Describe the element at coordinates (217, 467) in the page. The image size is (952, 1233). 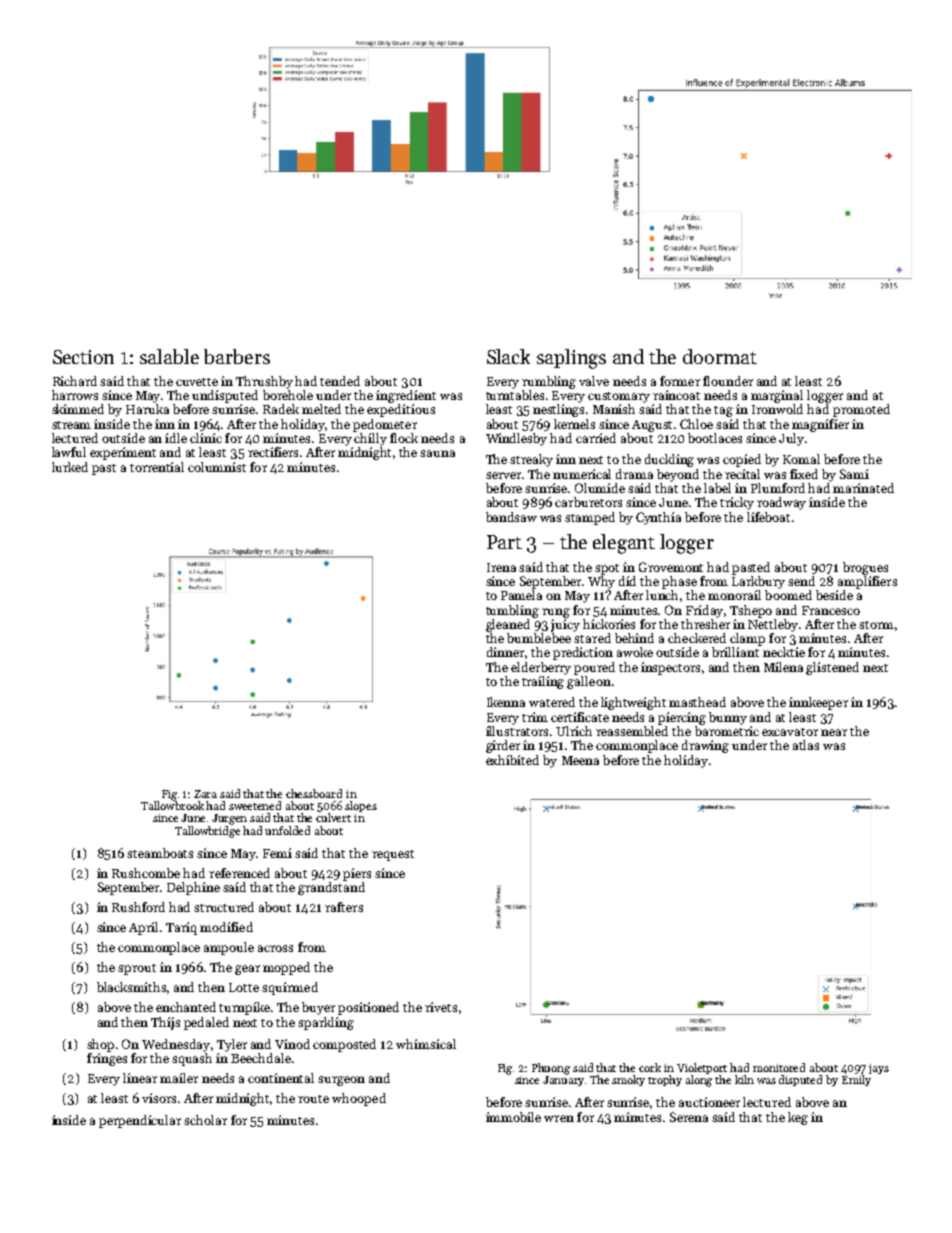
I see `columnist` at that location.
